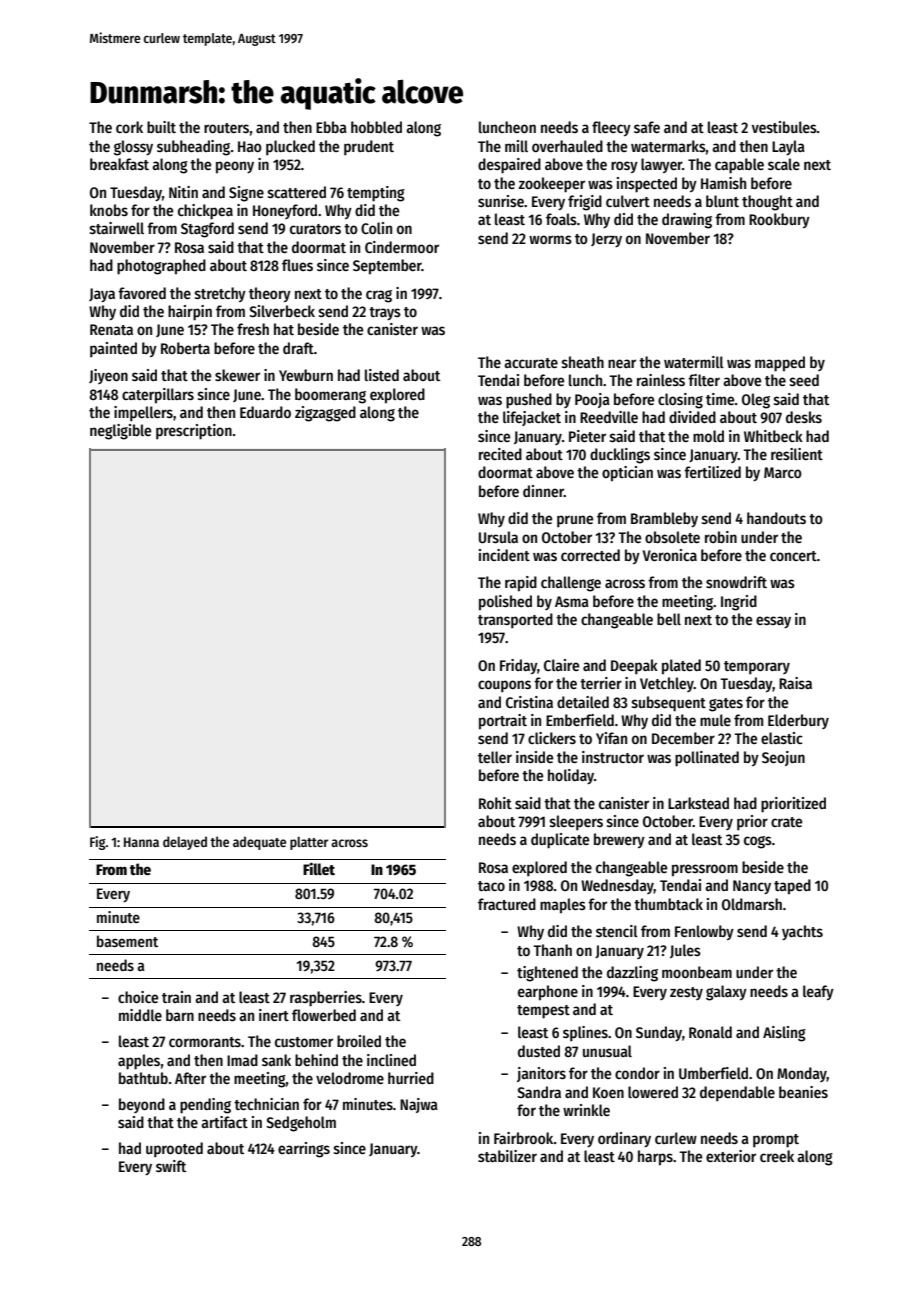 The width and height of the page is (924, 1314). I want to click on Signe, so click(246, 194).
